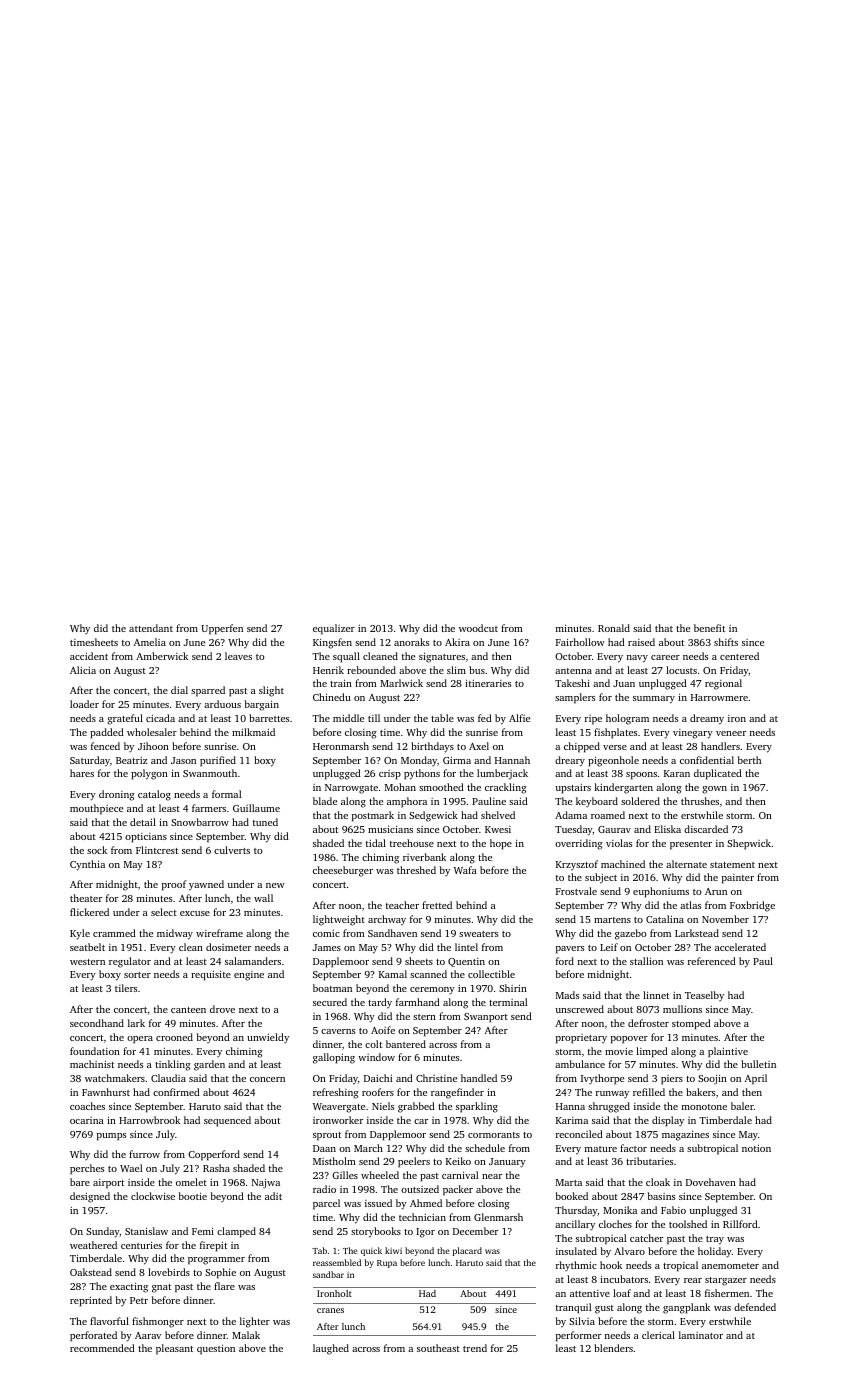 This screenshot has width=849, height=1400. What do you see at coordinates (682, 1009) in the screenshot?
I see `mullions` at bounding box center [682, 1009].
